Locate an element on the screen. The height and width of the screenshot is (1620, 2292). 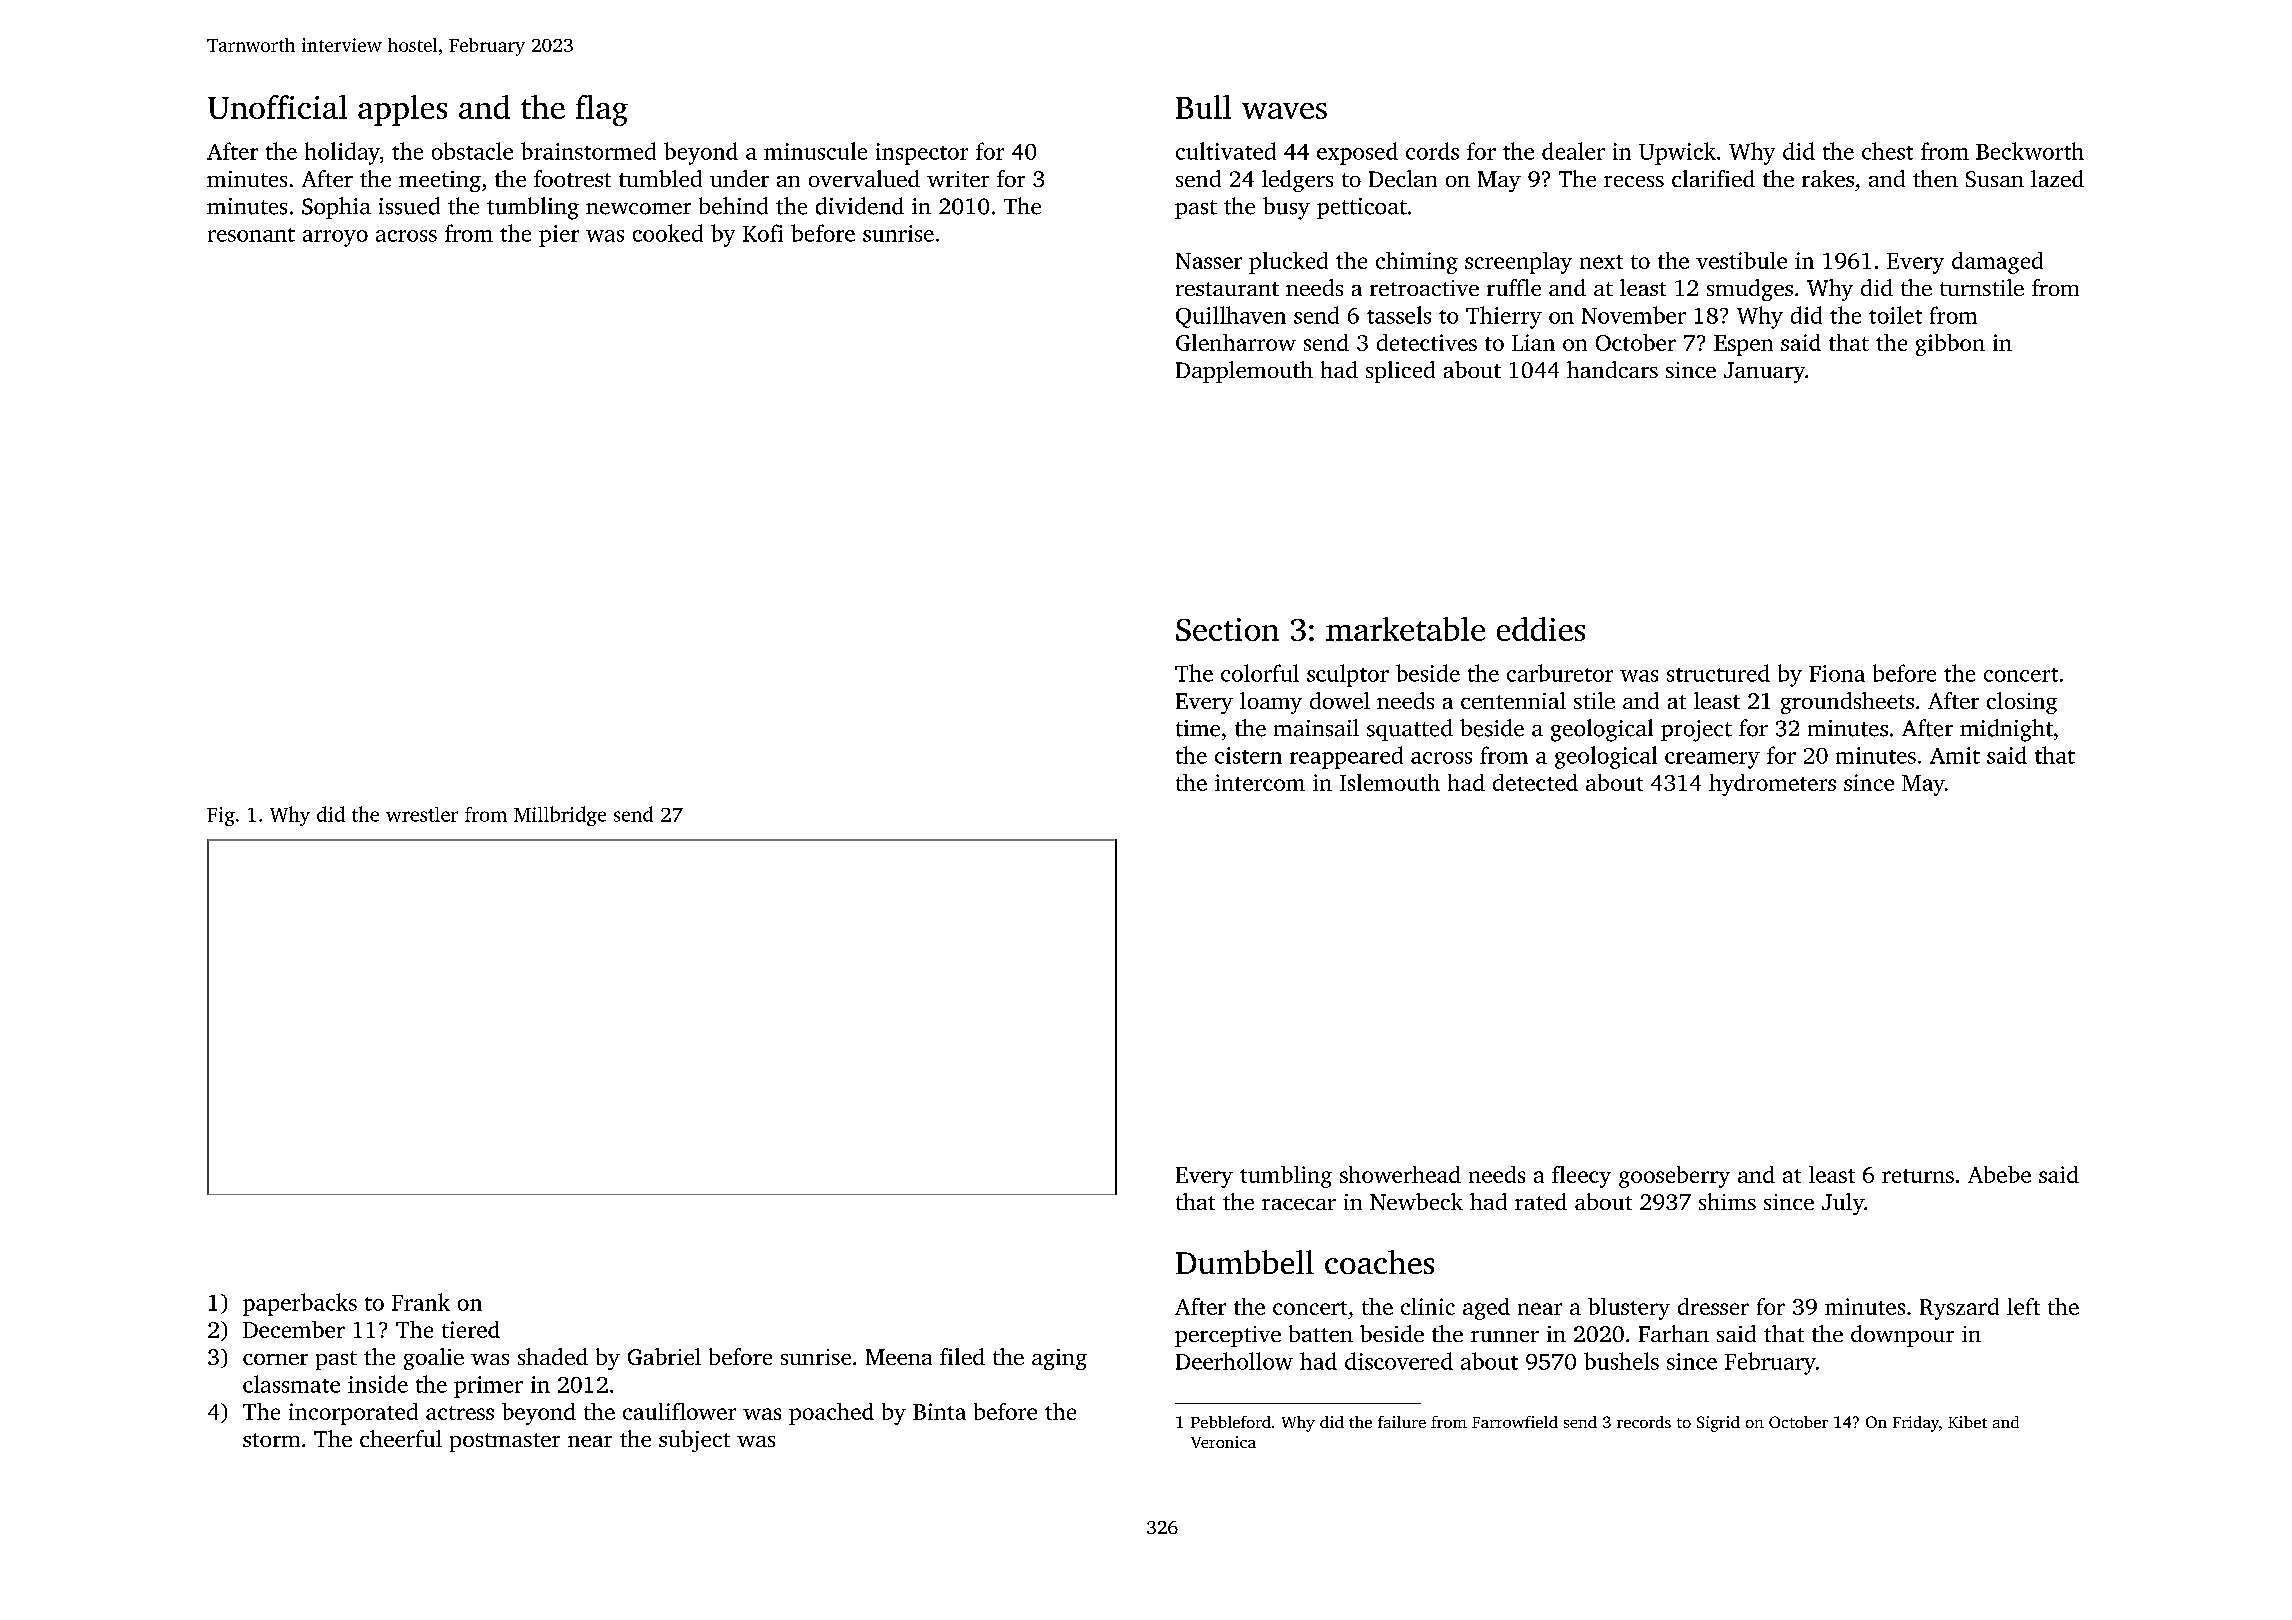
gooseberry is located at coordinates (1674, 1177).
